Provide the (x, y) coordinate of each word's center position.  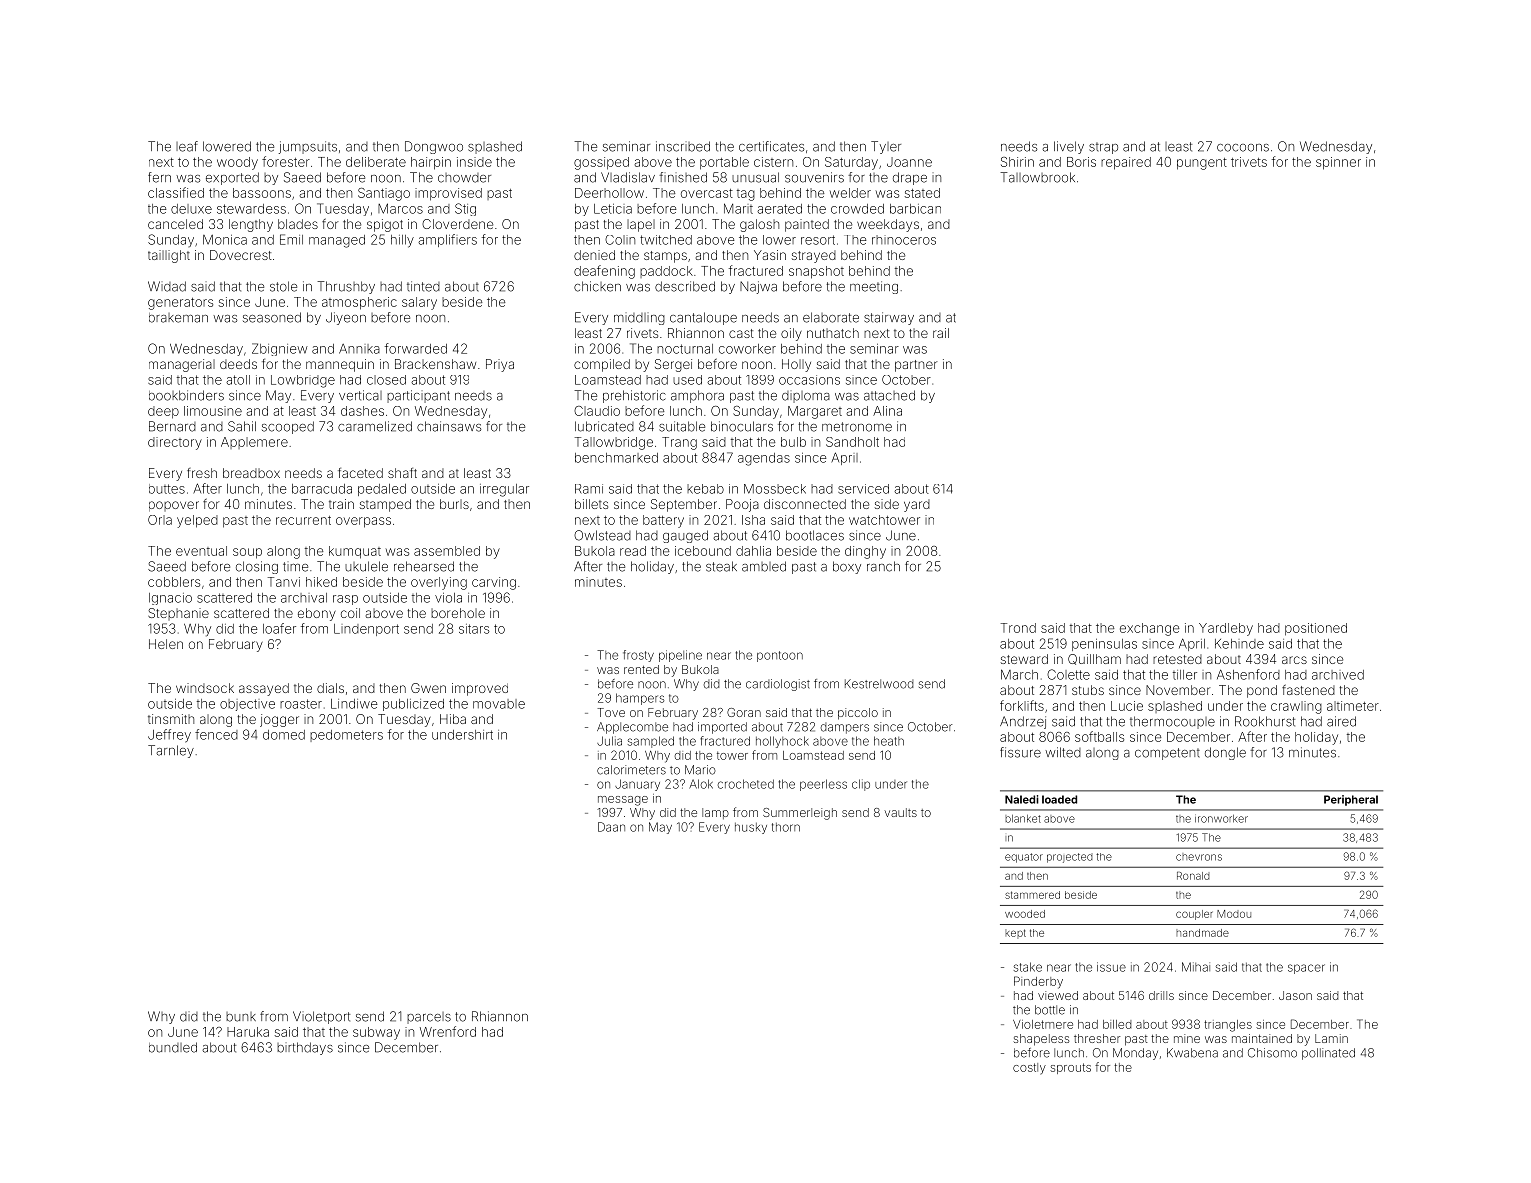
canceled (175, 224)
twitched (666, 240)
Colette (1068, 674)
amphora (697, 396)
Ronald (1193, 876)
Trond (1018, 628)
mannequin (340, 365)
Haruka (248, 1032)
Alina (887, 411)
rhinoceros (904, 240)
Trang (679, 443)
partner (916, 366)
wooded (1025, 914)
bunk (241, 1017)
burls (454, 504)
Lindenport (366, 630)
